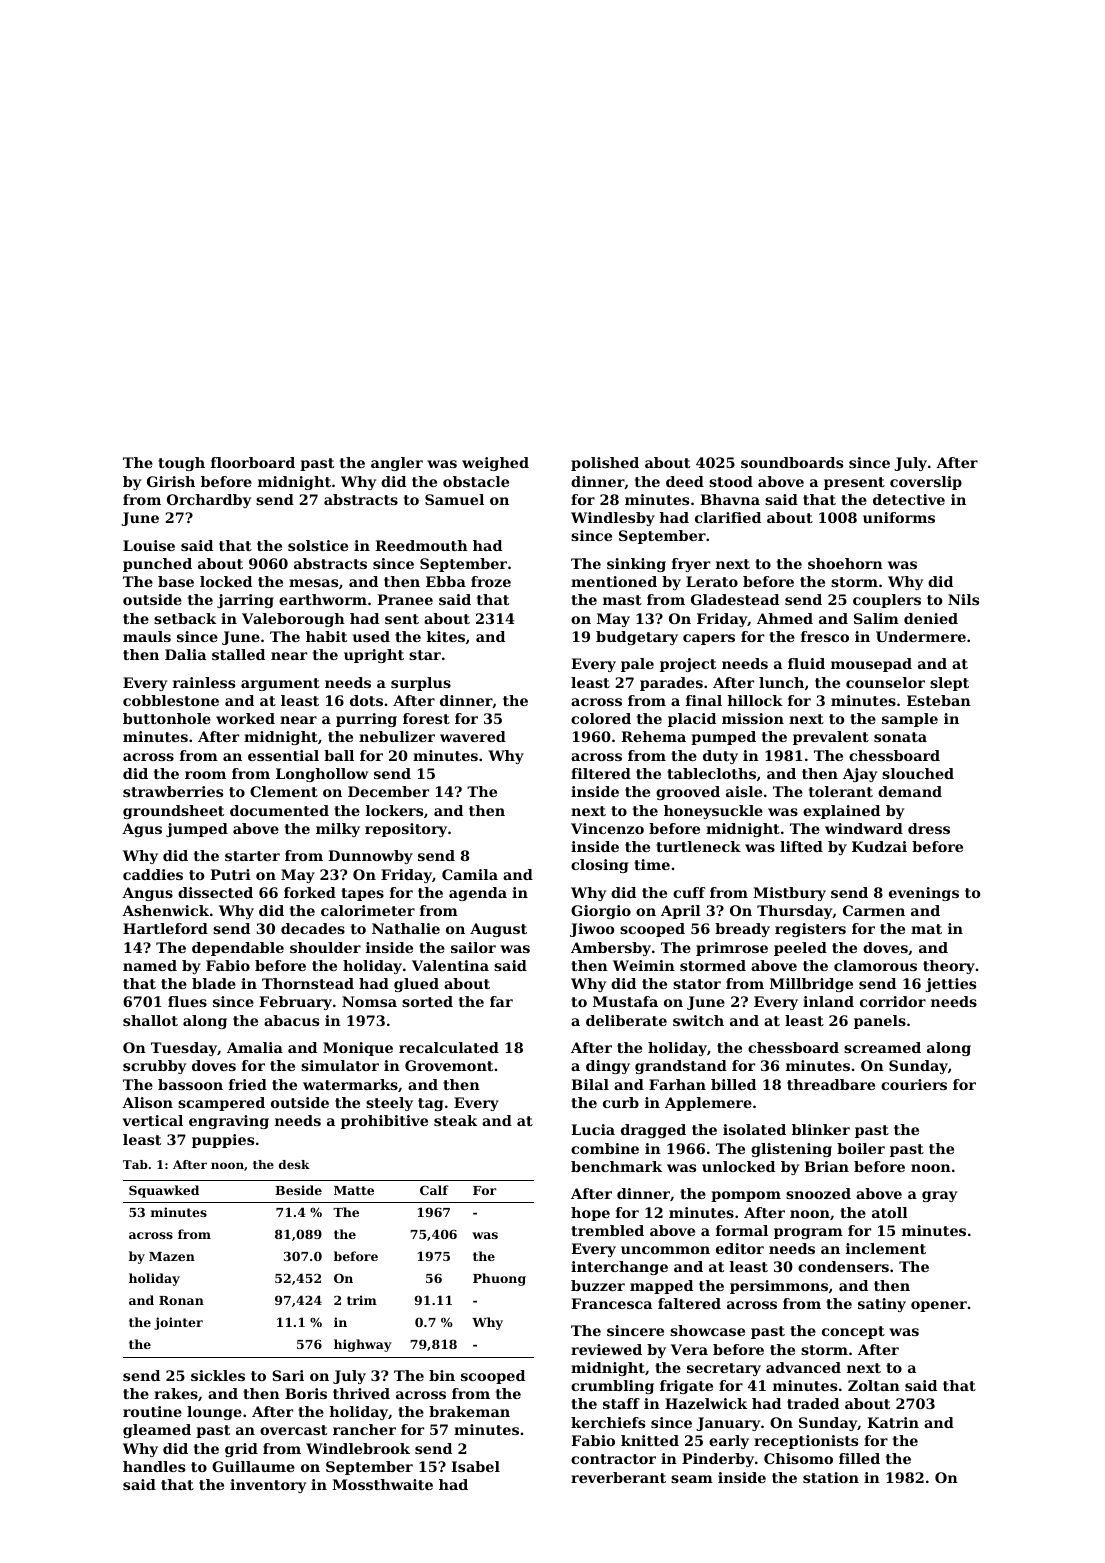 This page has width=1105, height=1563. I want to click on jumped, so click(197, 830).
